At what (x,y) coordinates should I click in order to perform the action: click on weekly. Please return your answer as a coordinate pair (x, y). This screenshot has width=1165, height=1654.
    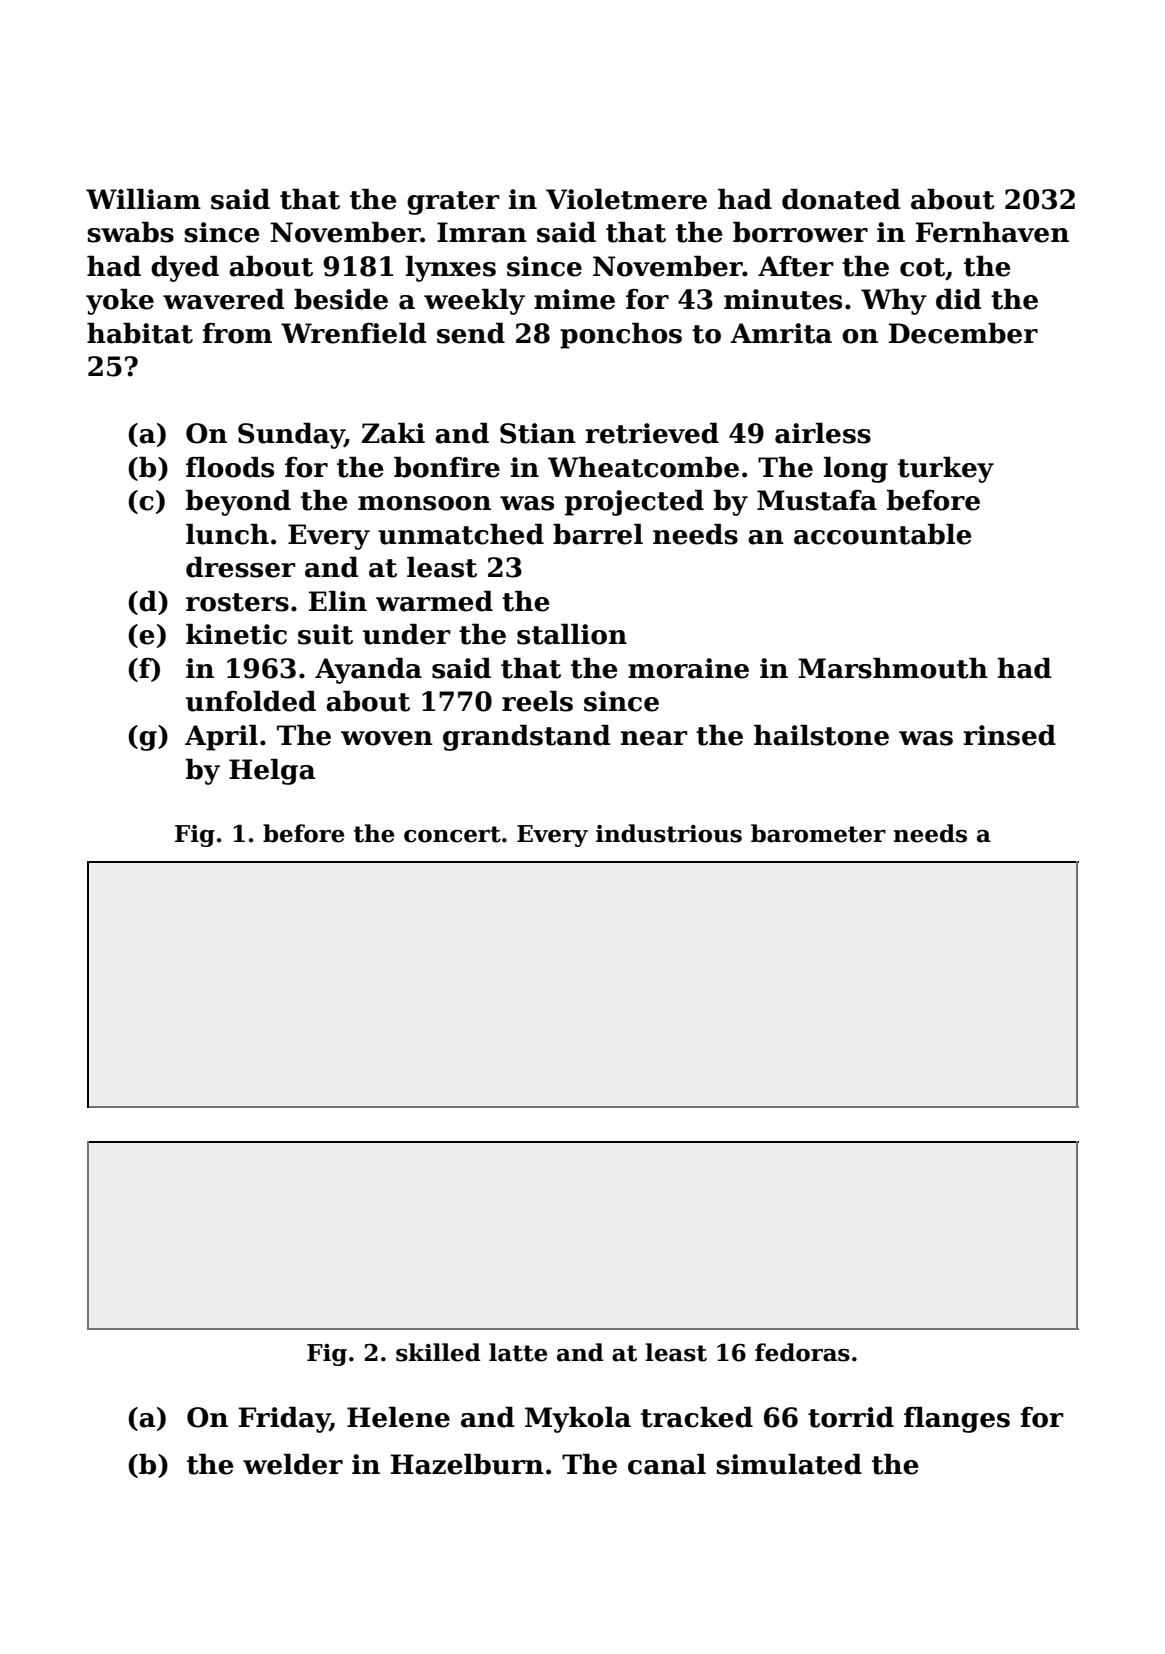
    Looking at the image, I should click on (474, 302).
